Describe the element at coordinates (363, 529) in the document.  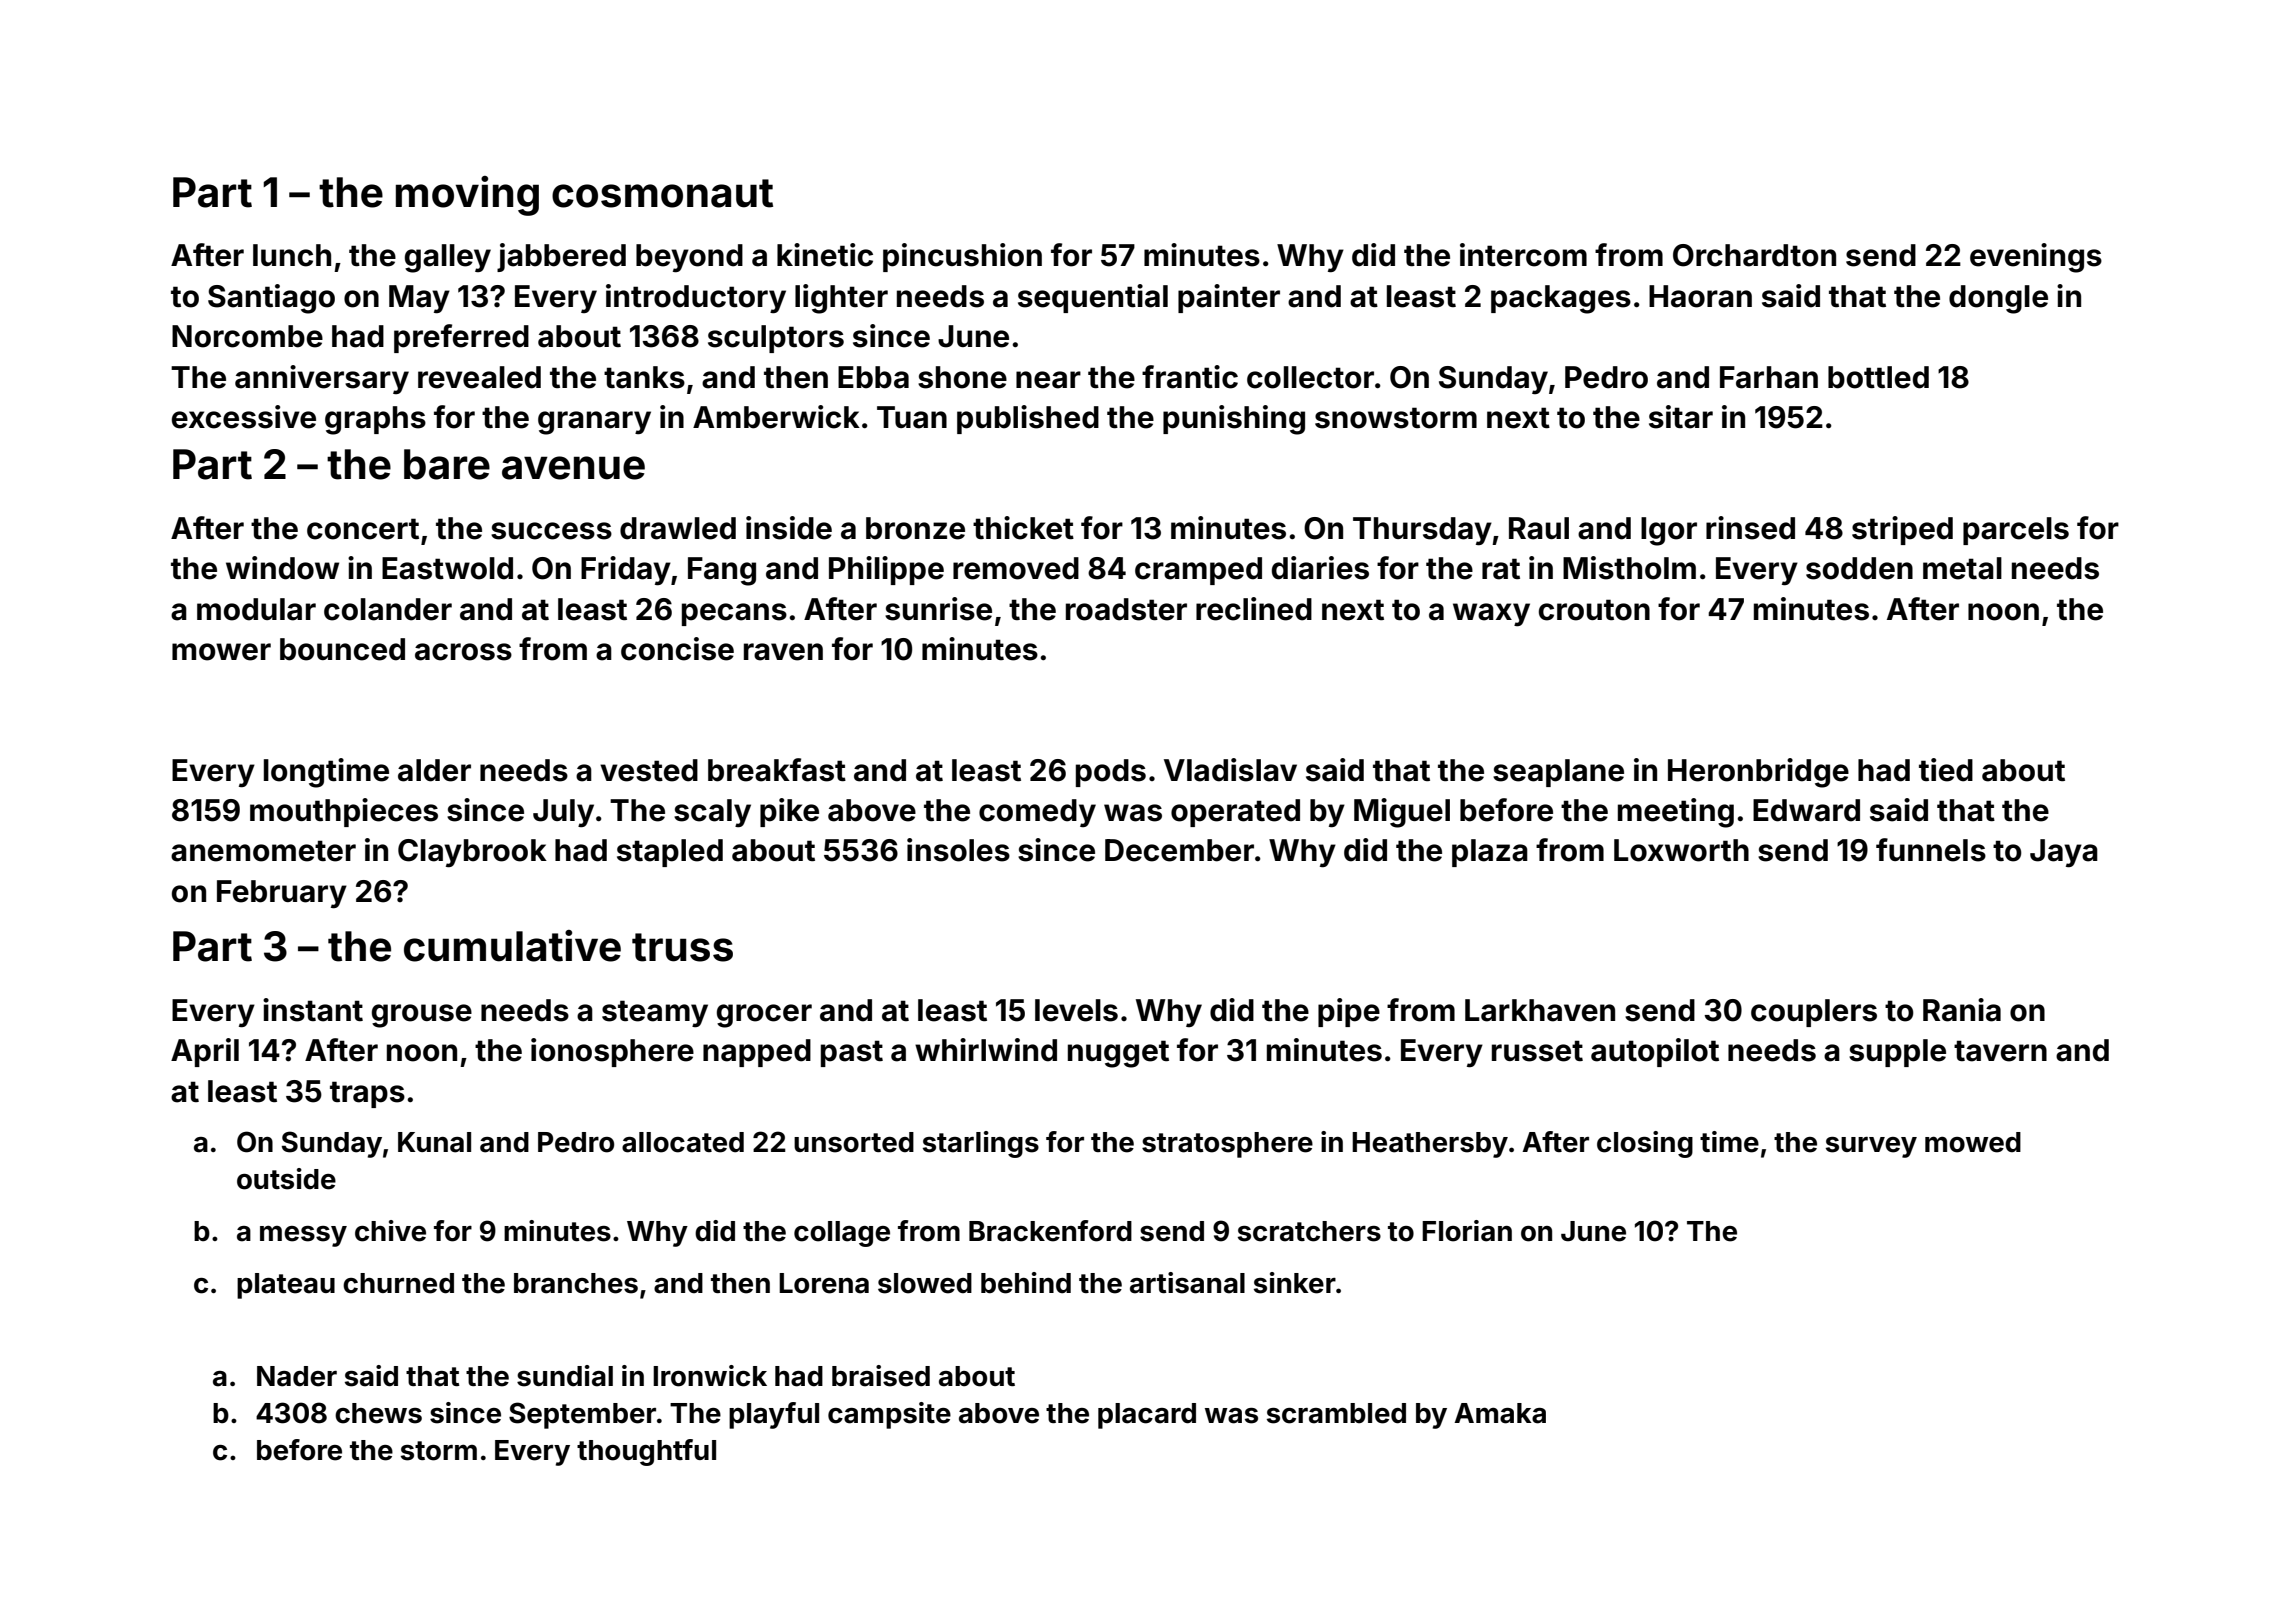
I see `concert` at that location.
